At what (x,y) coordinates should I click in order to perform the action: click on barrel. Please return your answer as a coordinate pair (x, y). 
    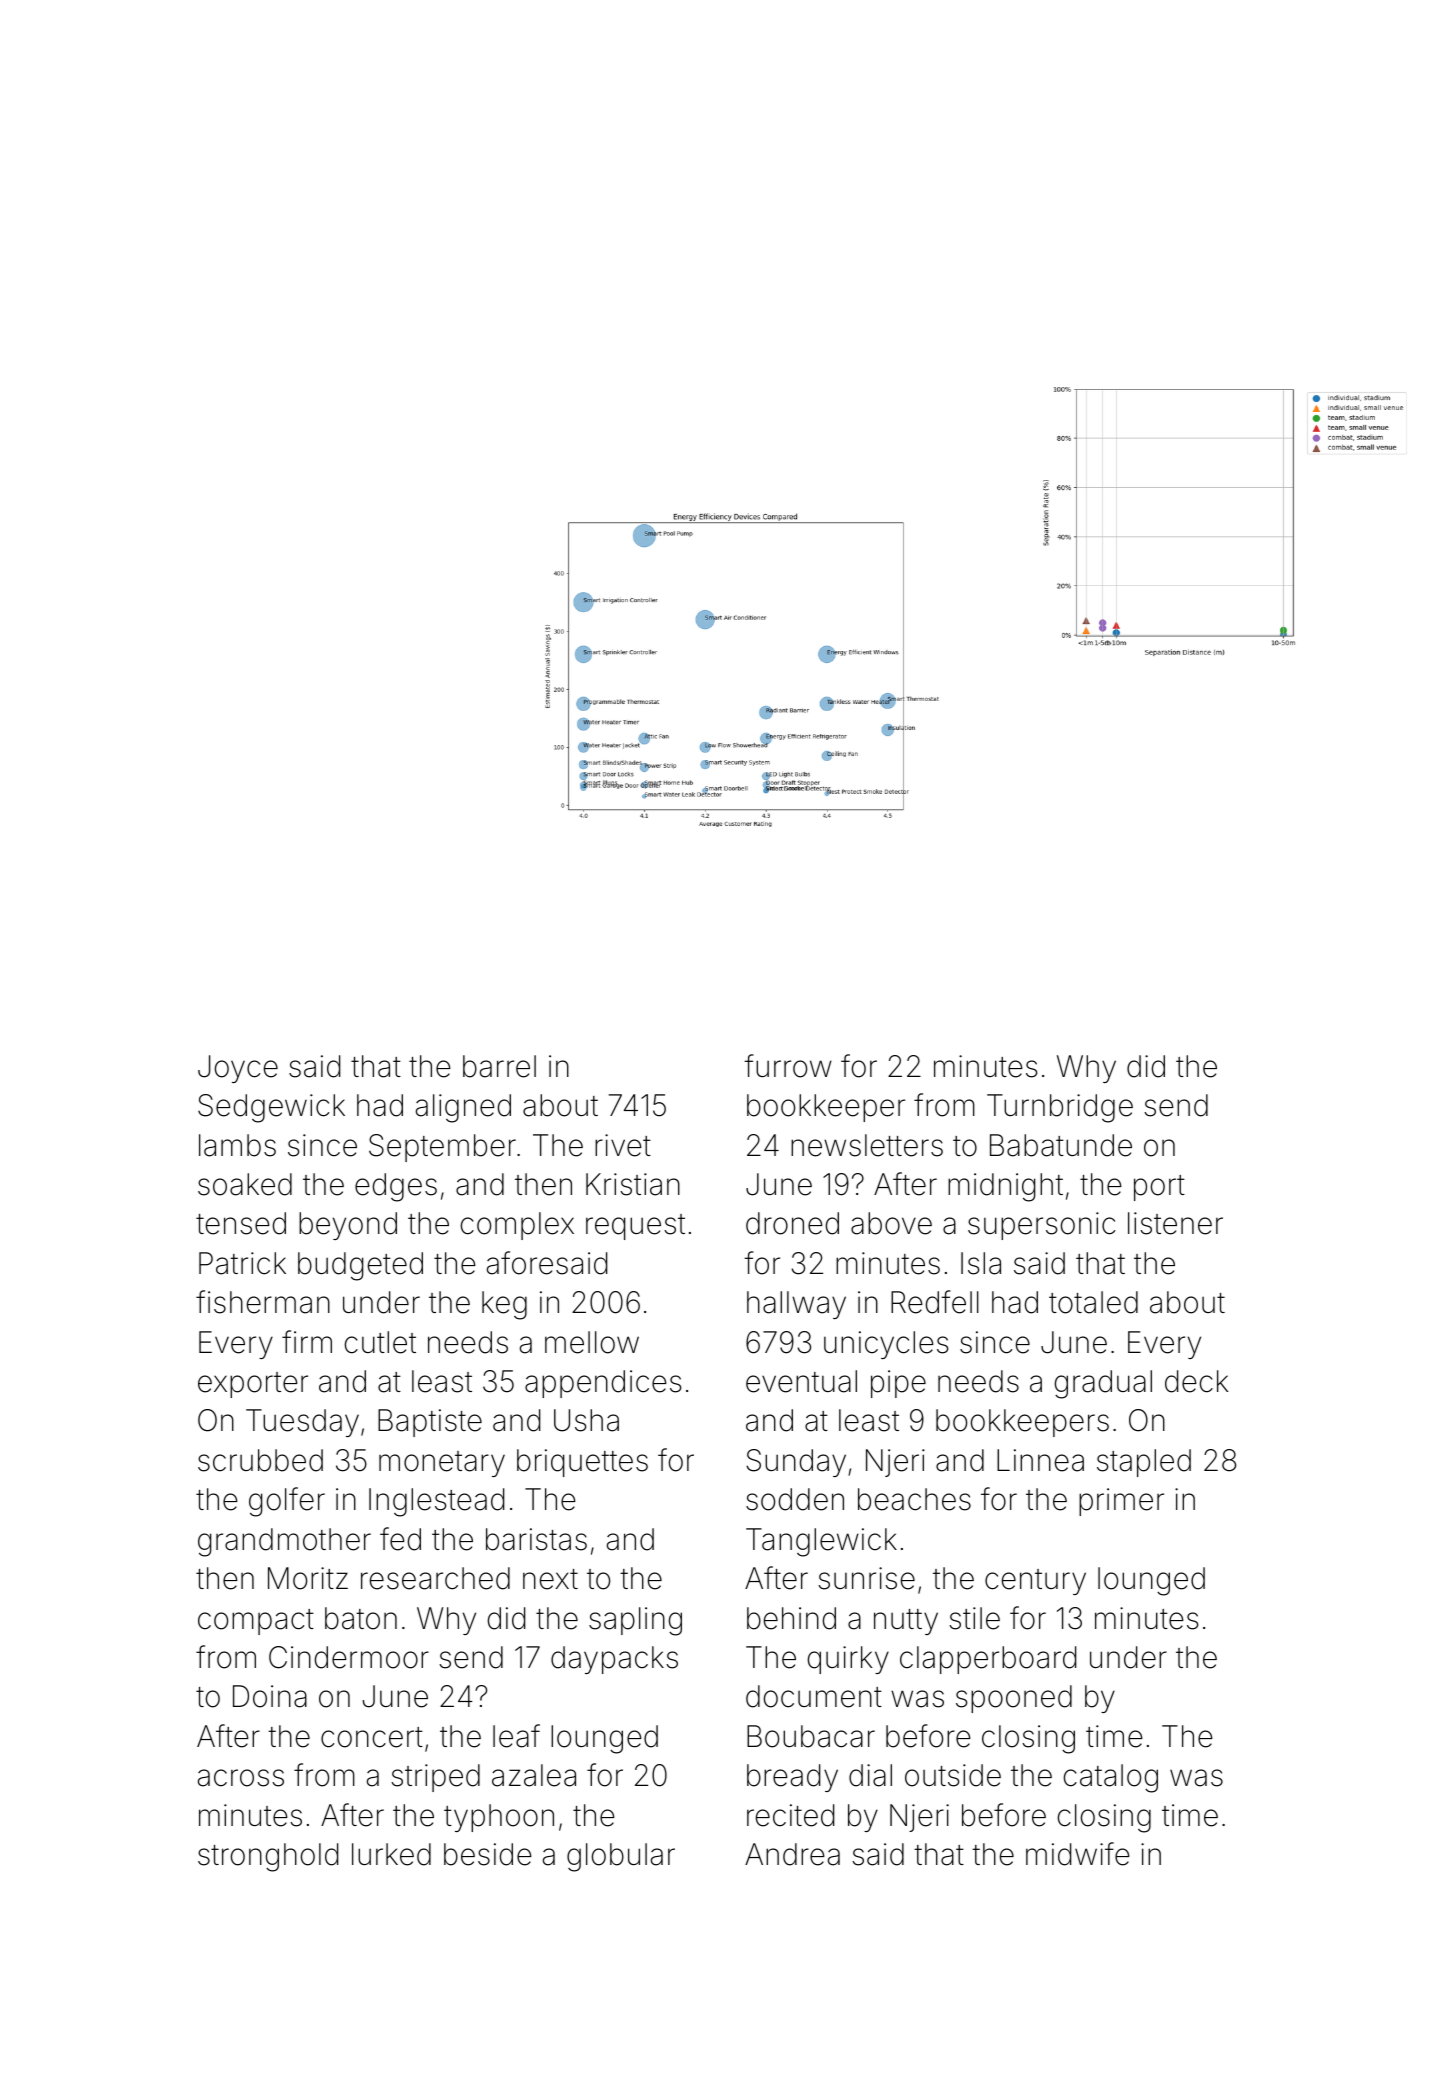
    Looking at the image, I should click on (499, 1066).
